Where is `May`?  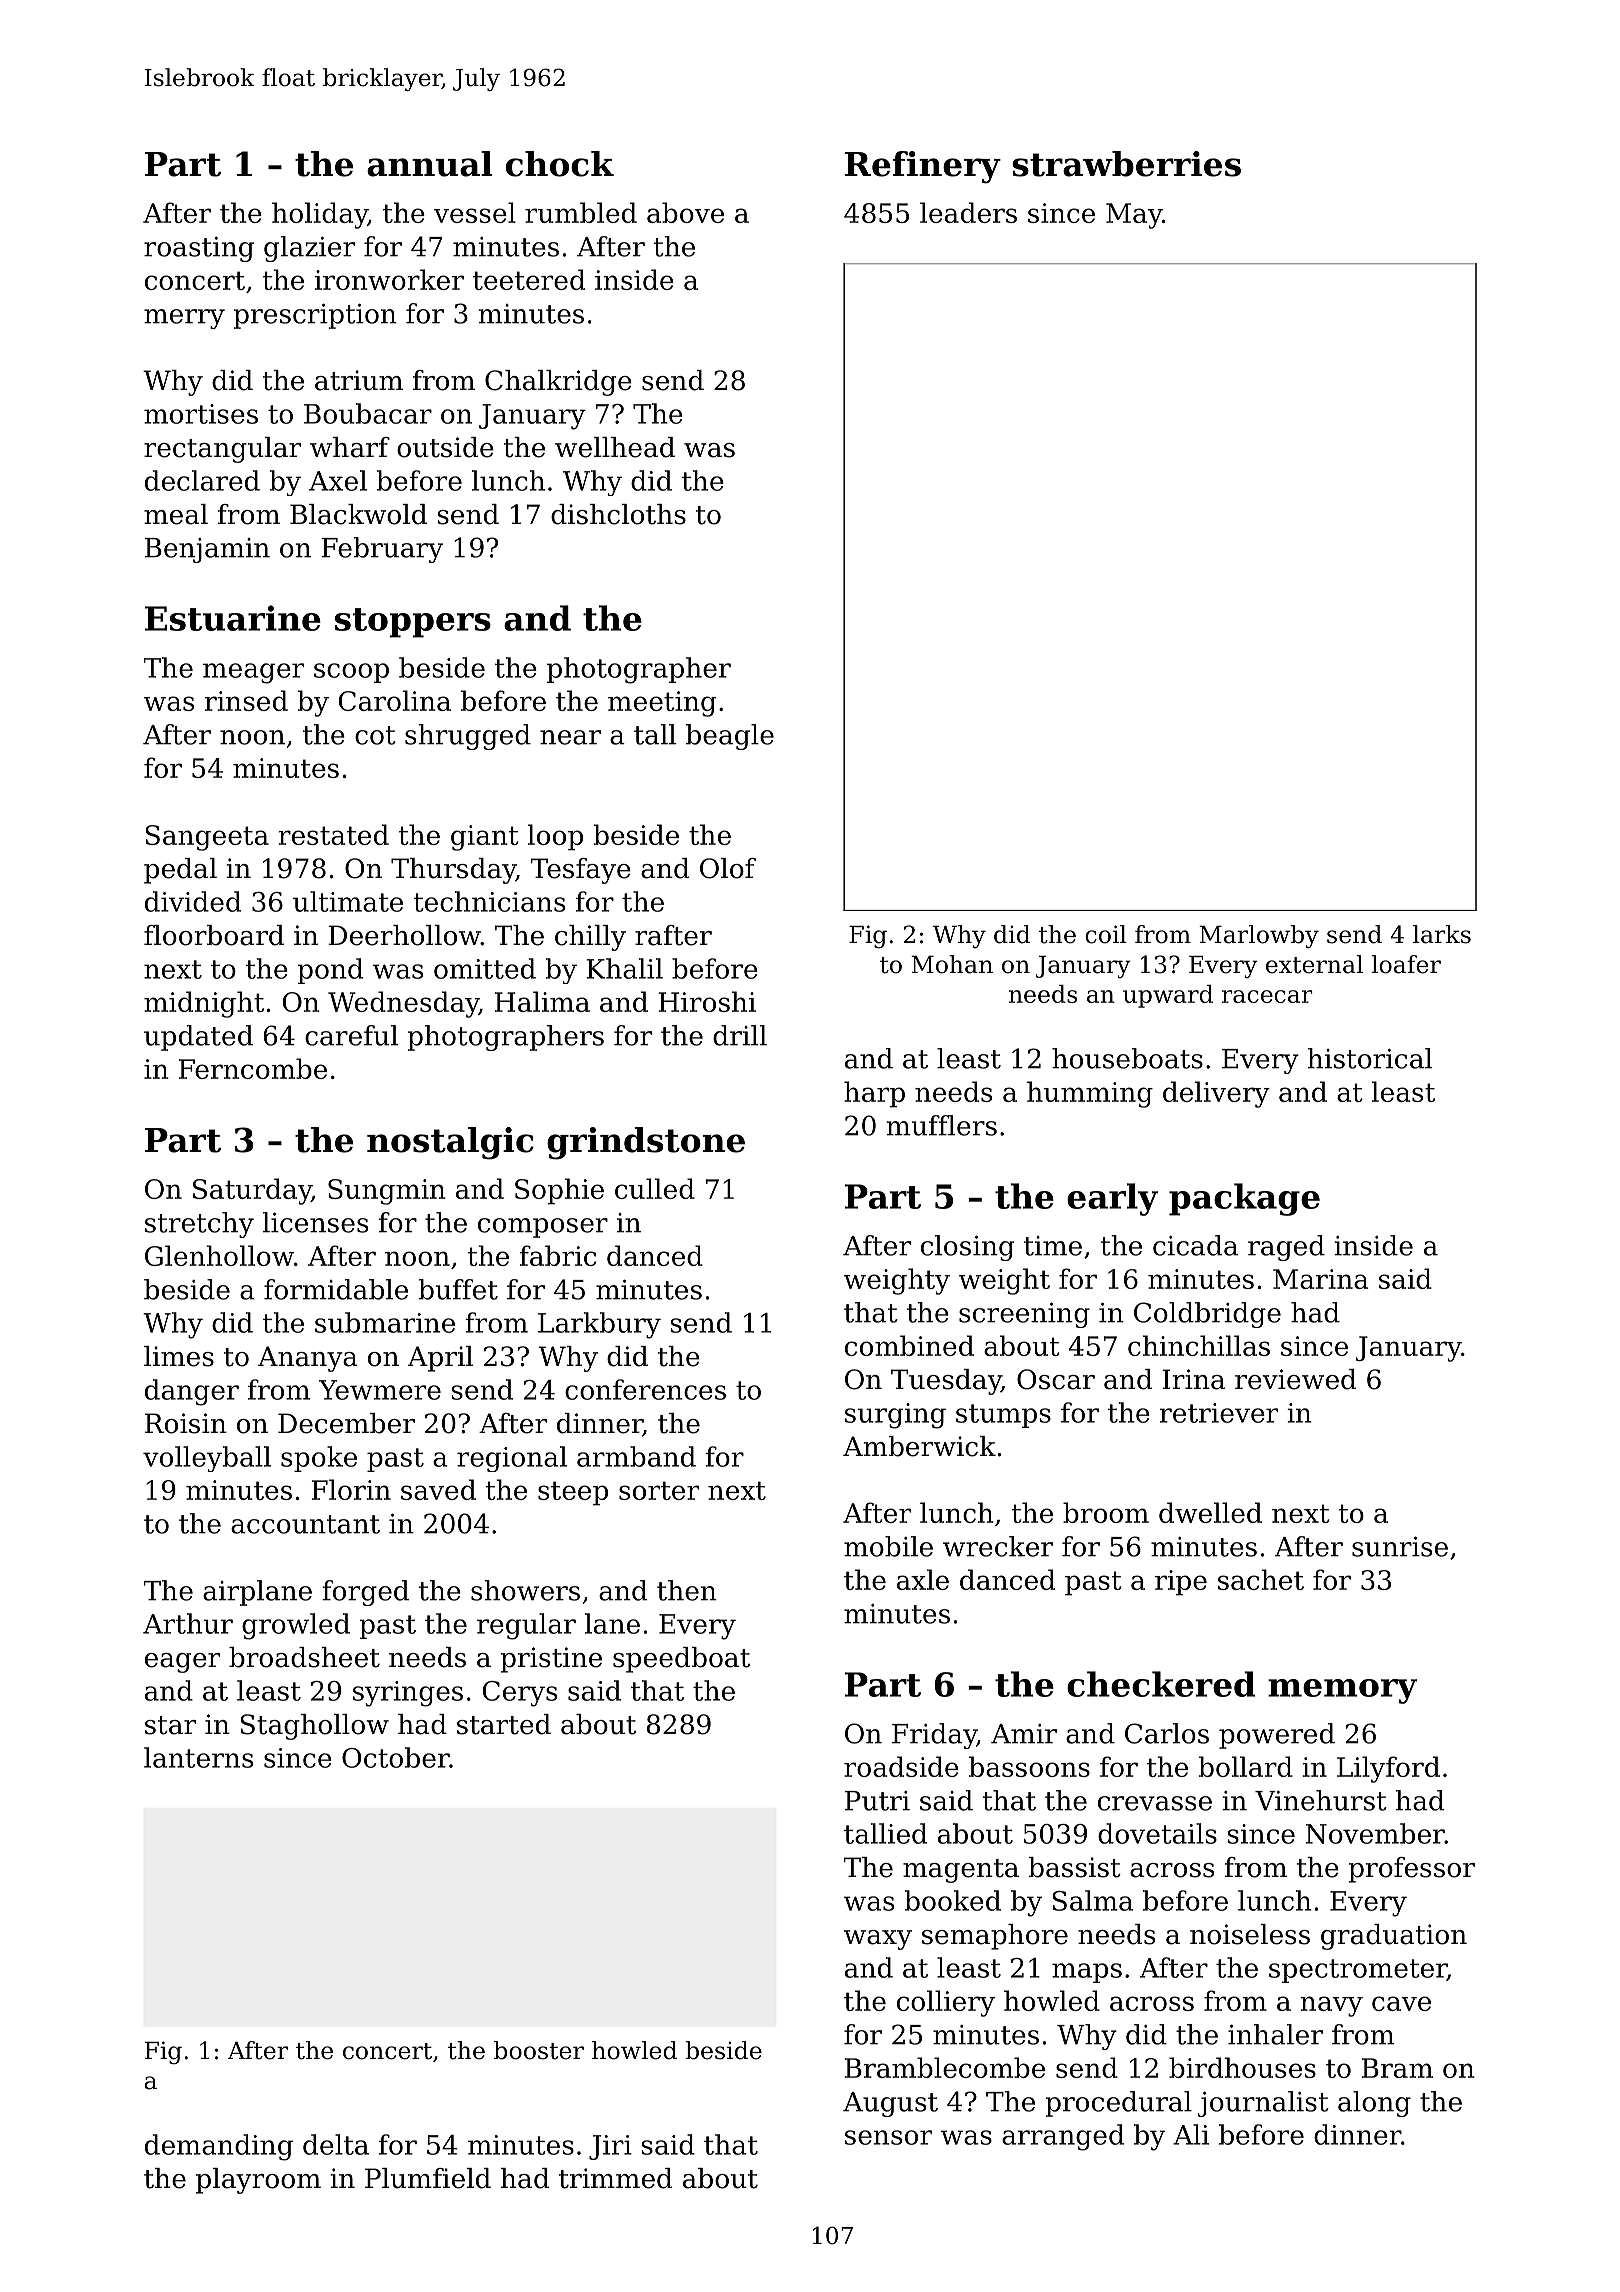
May is located at coordinates (1134, 216).
